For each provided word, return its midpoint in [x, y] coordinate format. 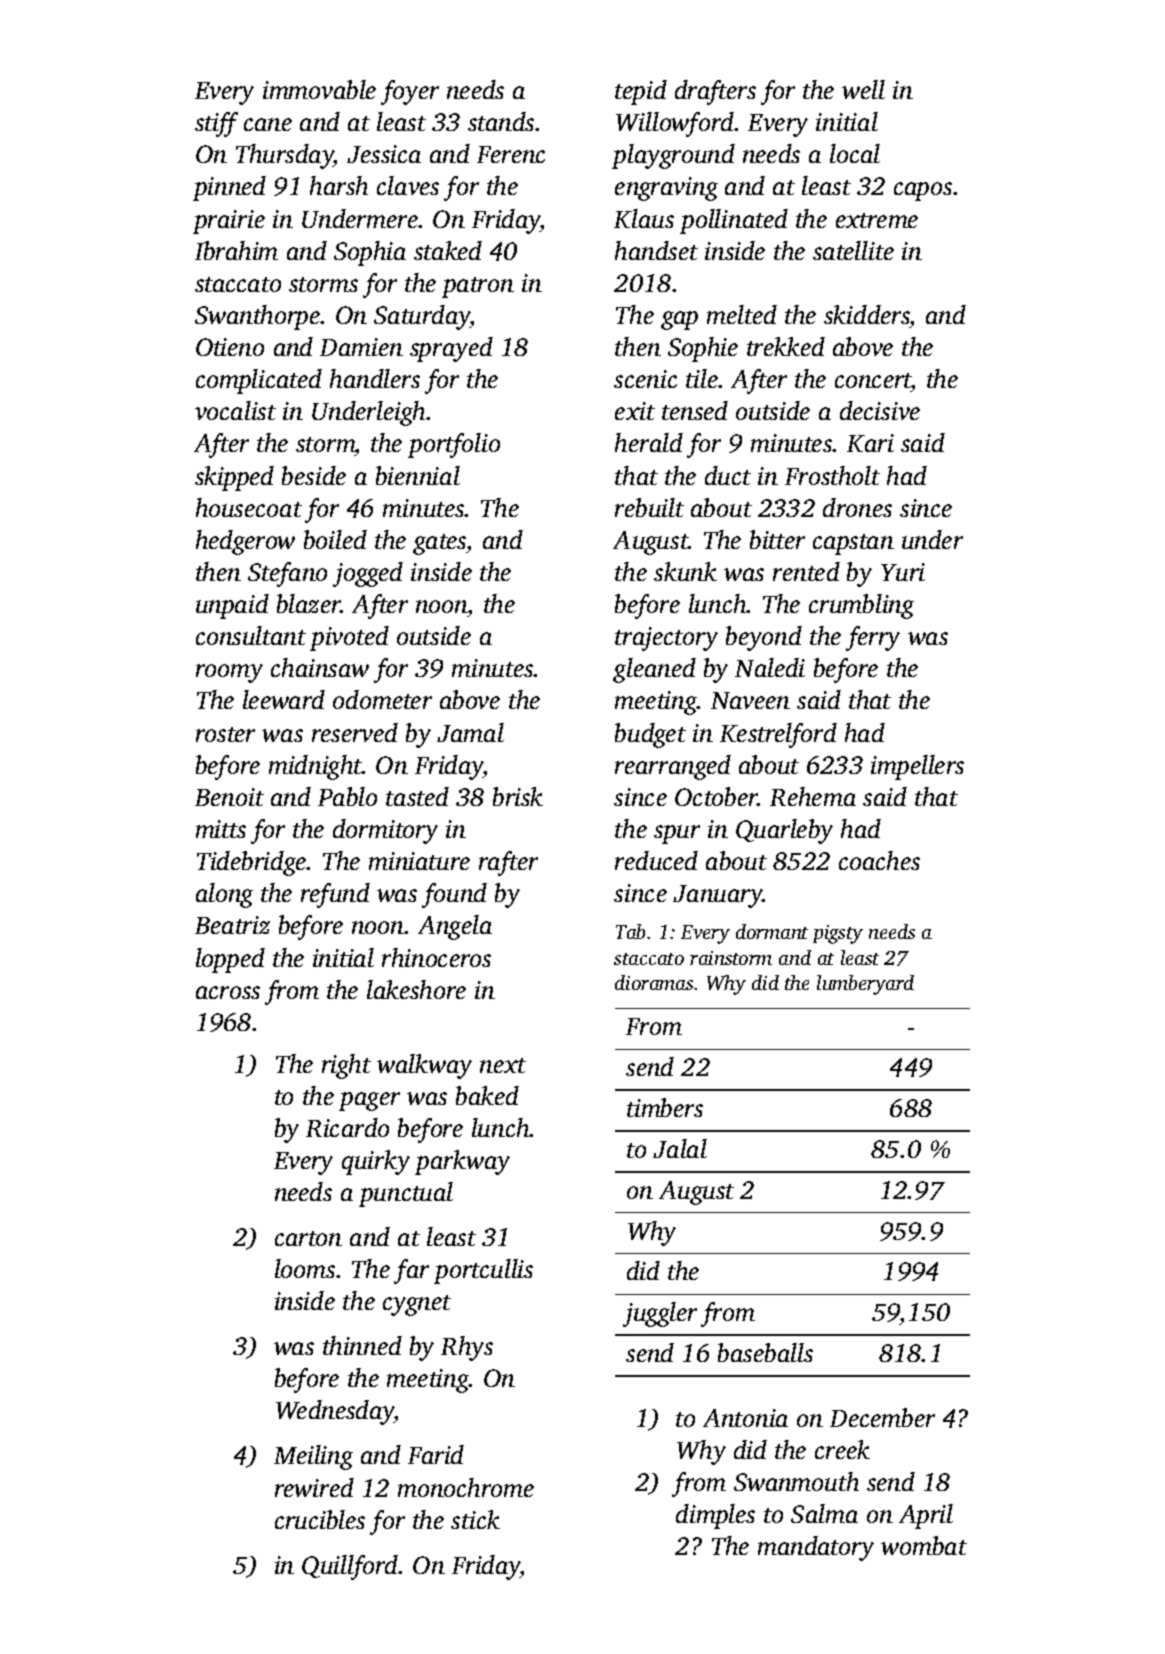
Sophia [370, 253]
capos [923, 191]
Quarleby [784, 831]
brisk [518, 796]
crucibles [320, 1519]
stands [501, 121]
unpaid [232, 606]
